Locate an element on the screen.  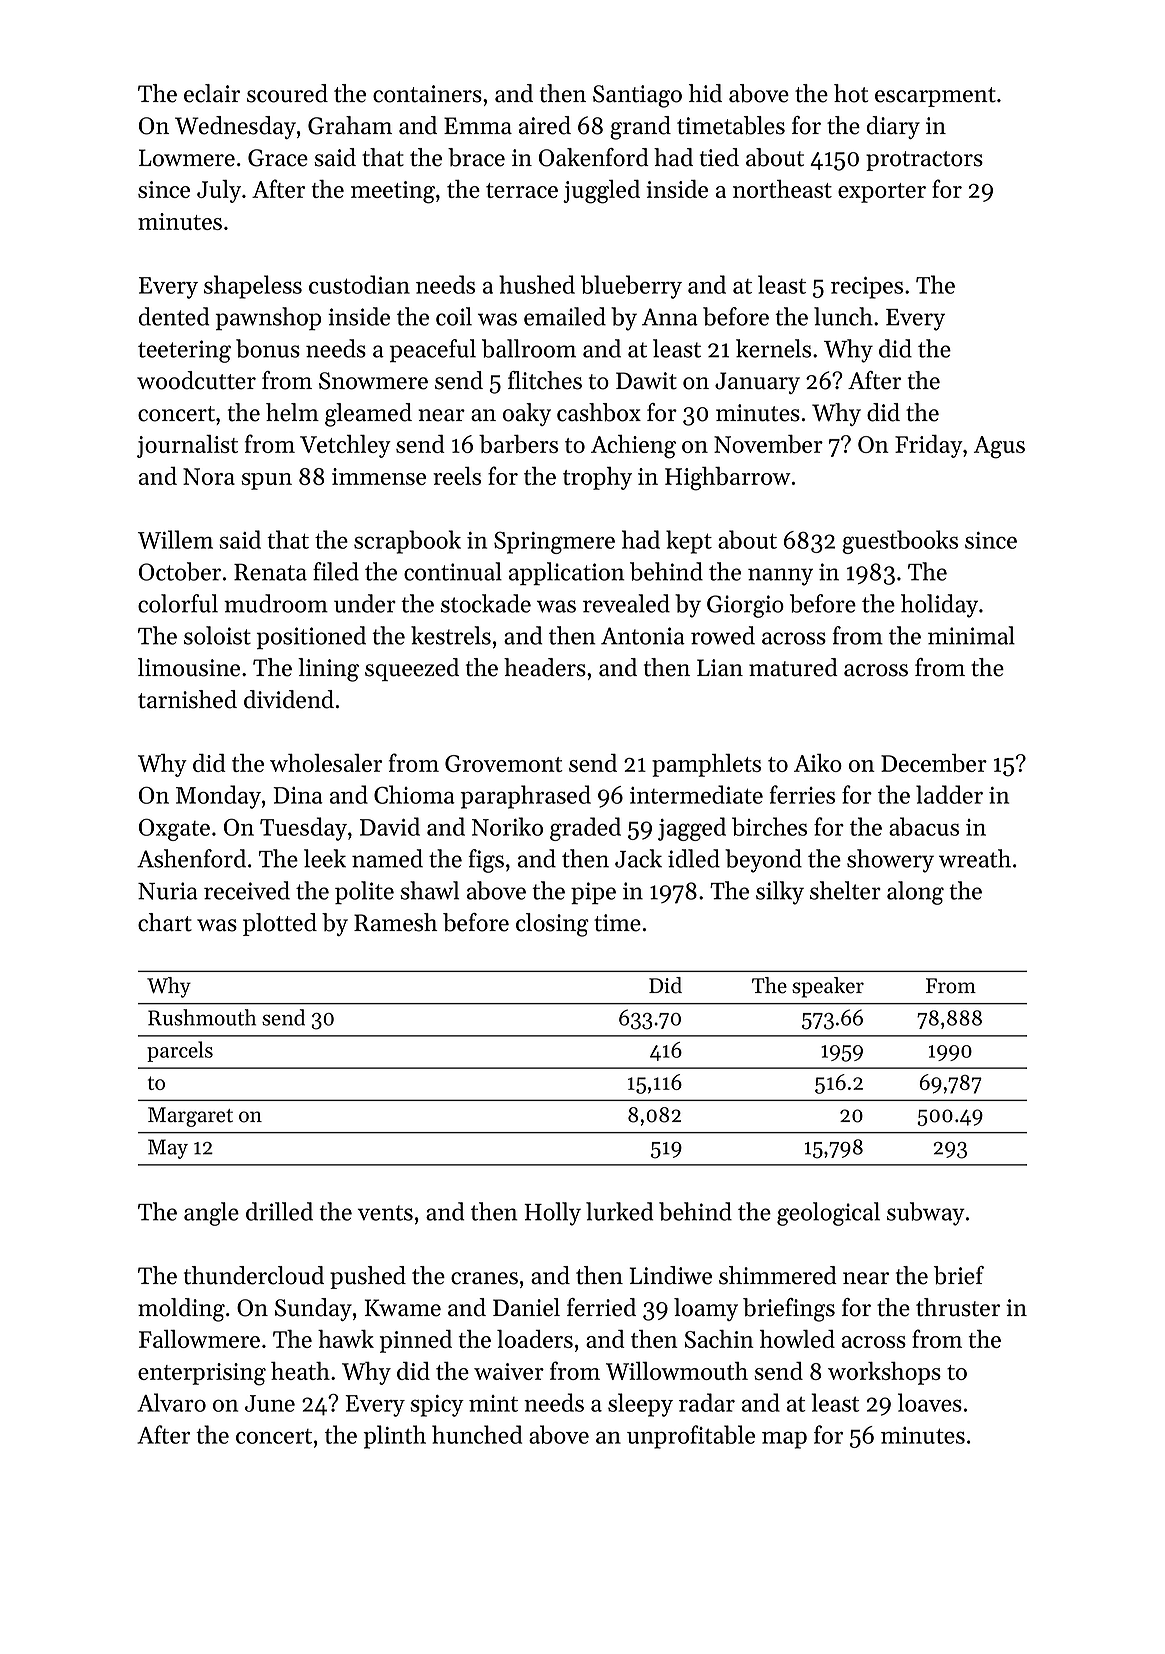
guestbooks is located at coordinates (900, 542).
